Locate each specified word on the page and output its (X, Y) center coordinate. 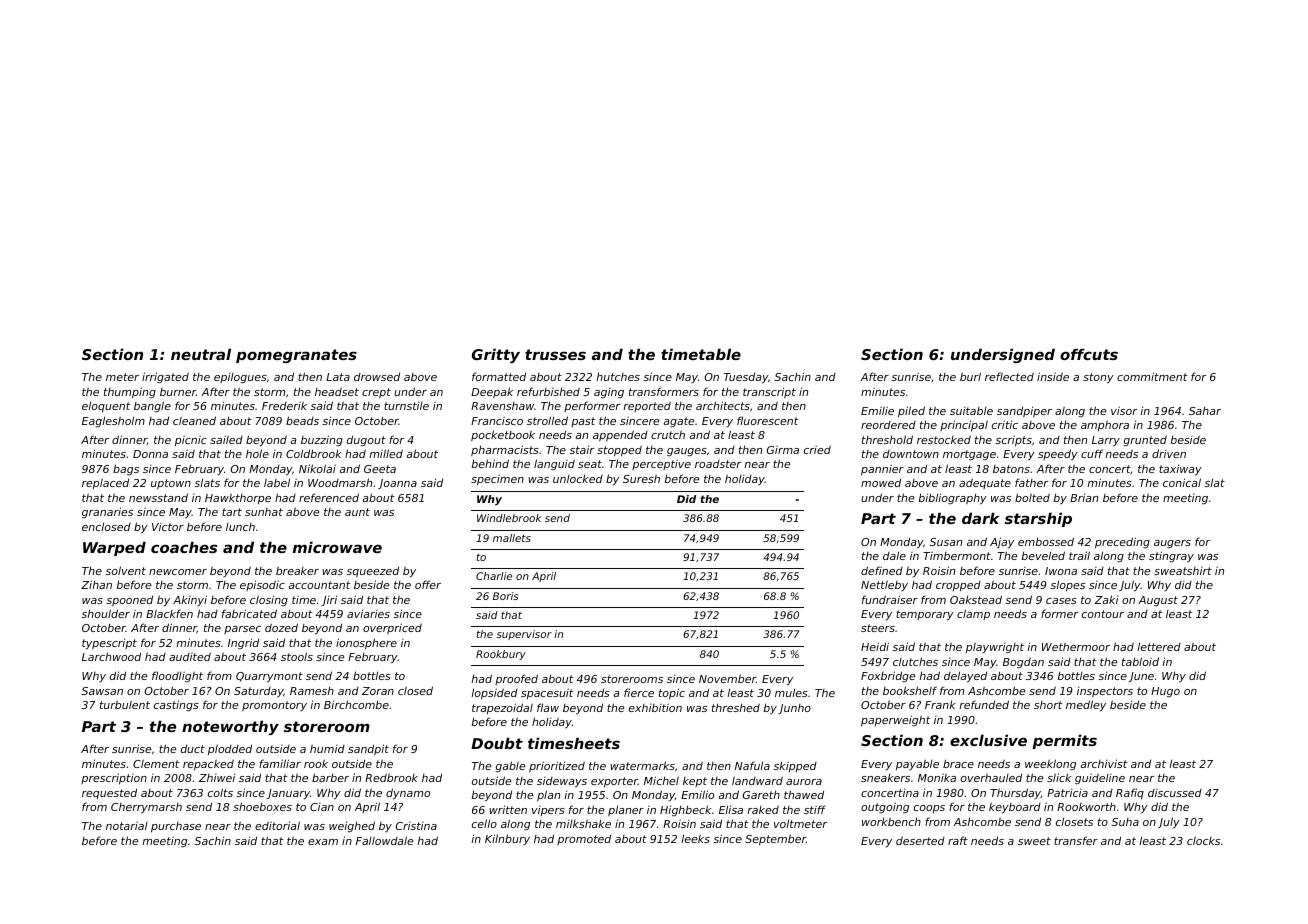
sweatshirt (1183, 571)
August (1158, 601)
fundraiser (890, 599)
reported (647, 406)
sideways (562, 782)
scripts (1013, 441)
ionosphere (366, 644)
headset (337, 391)
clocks (1203, 841)
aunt (357, 512)
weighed (352, 826)
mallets (512, 538)
